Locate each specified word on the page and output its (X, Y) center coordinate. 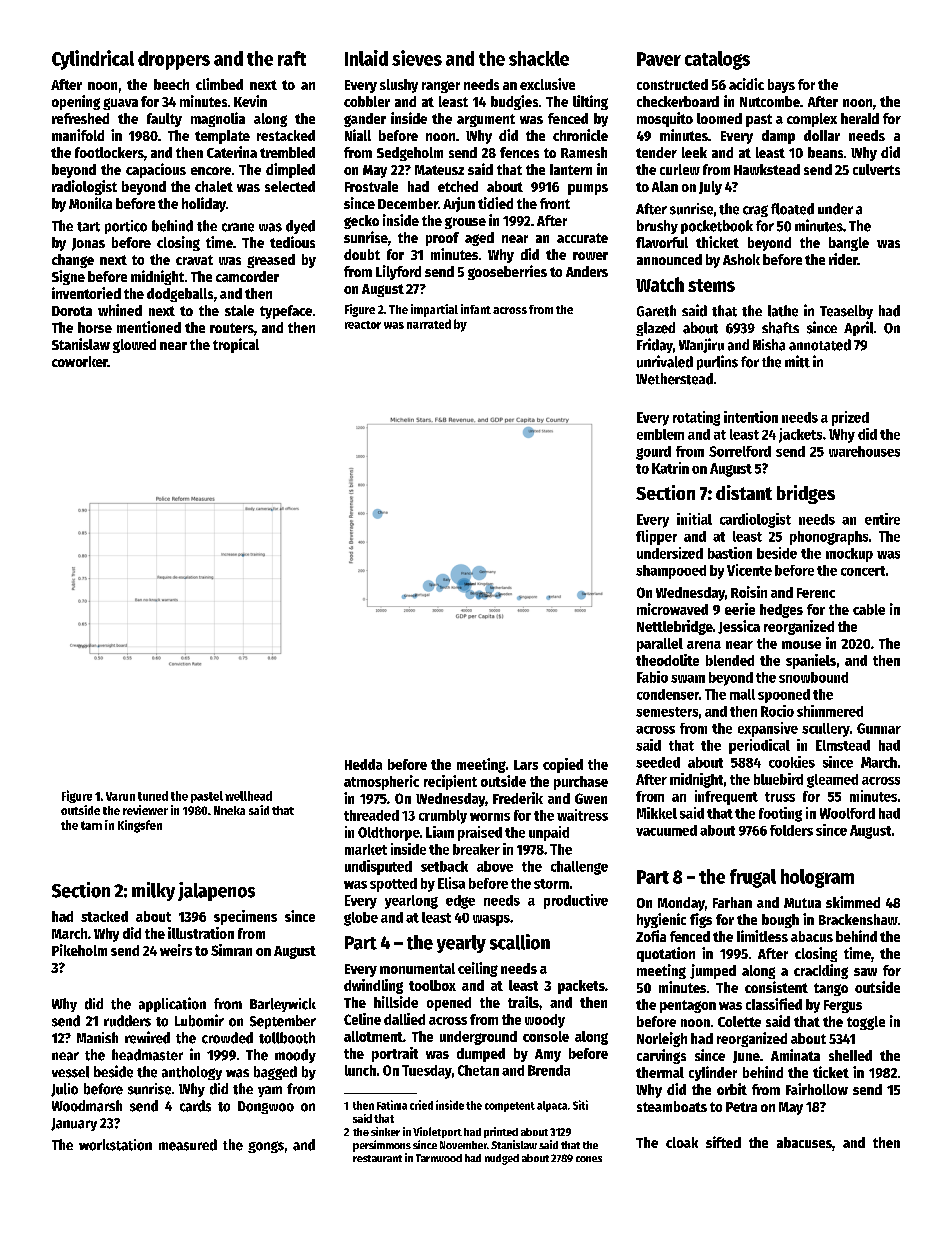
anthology (192, 1073)
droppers (174, 60)
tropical (236, 345)
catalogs (717, 60)
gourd (653, 453)
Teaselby (846, 312)
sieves (417, 58)
